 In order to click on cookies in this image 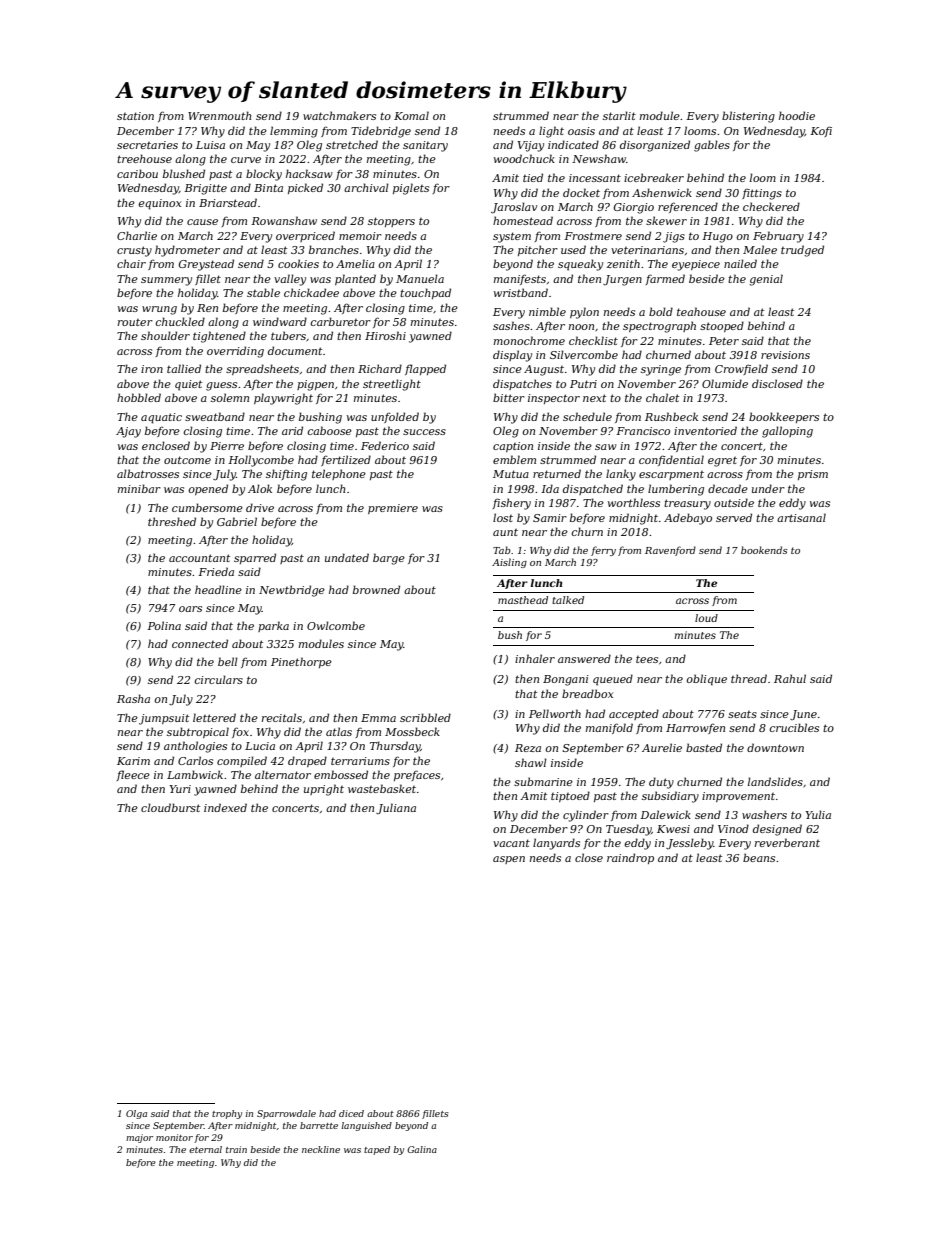, I will do `click(298, 263)`.
